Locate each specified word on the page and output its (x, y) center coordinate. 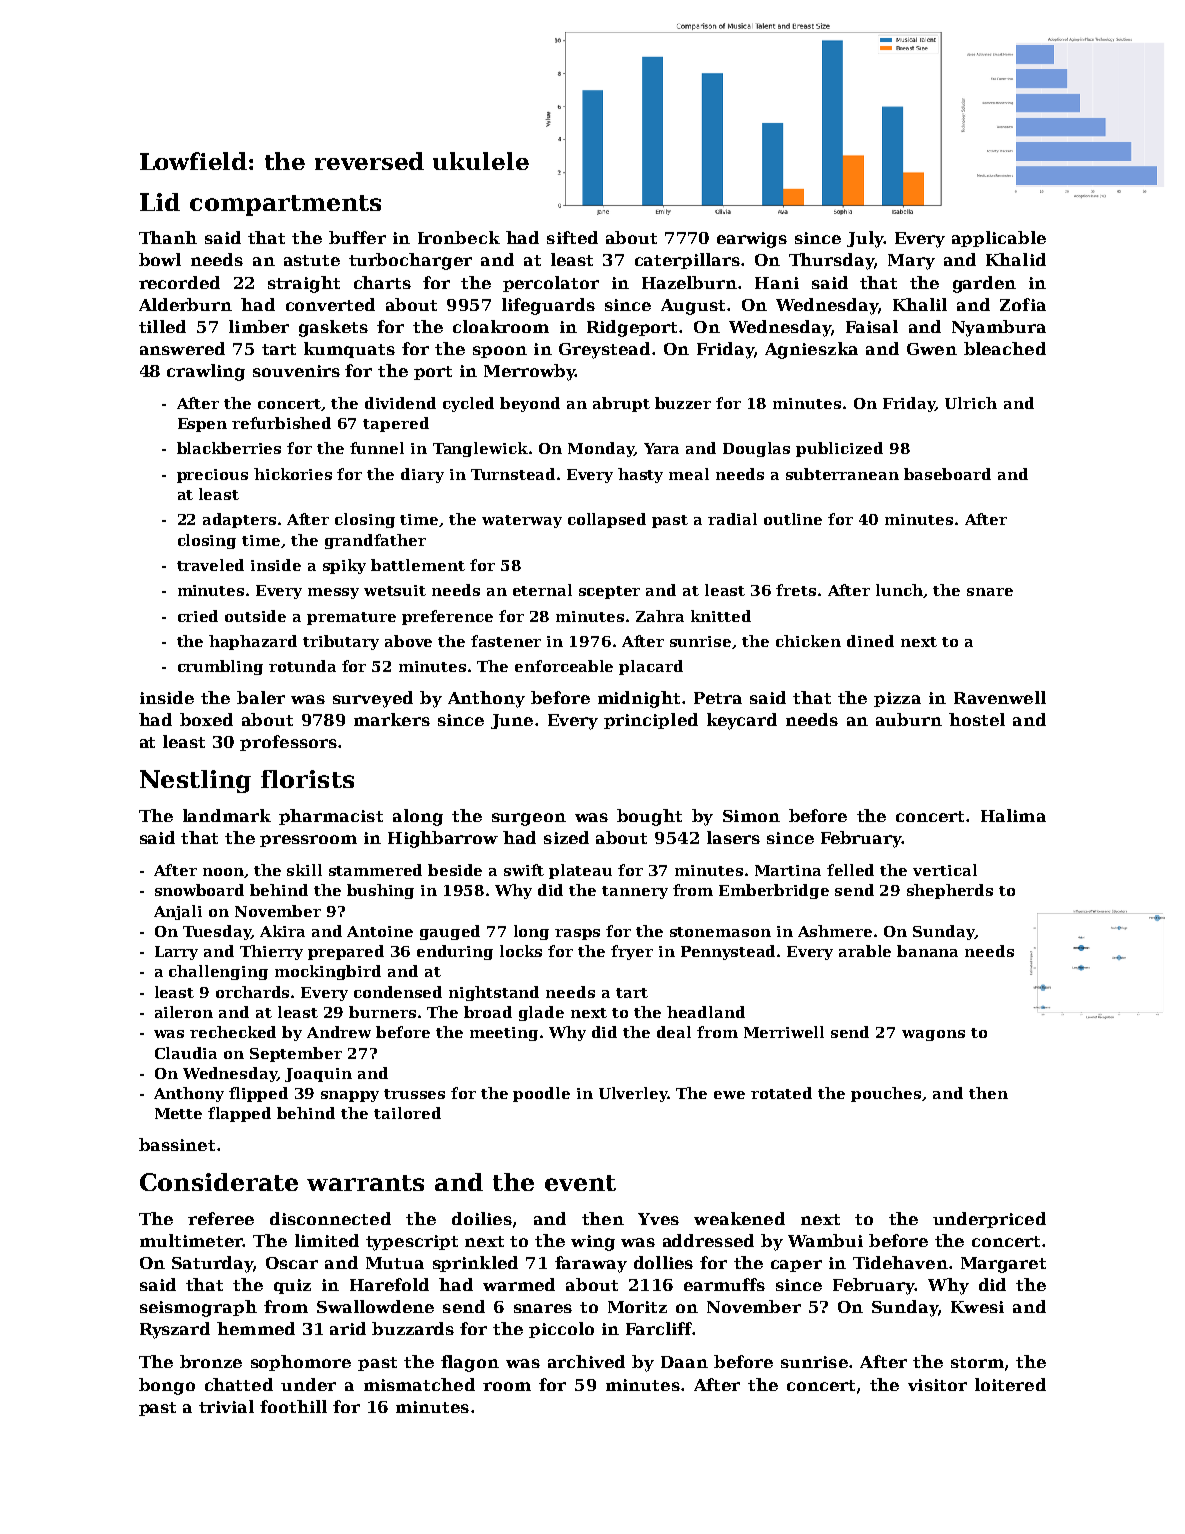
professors (288, 743)
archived (586, 1361)
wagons (933, 1035)
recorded (179, 282)
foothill (293, 1406)
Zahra (660, 616)
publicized (839, 449)
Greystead (604, 350)
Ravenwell (1000, 697)
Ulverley (633, 1094)
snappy (350, 1096)
